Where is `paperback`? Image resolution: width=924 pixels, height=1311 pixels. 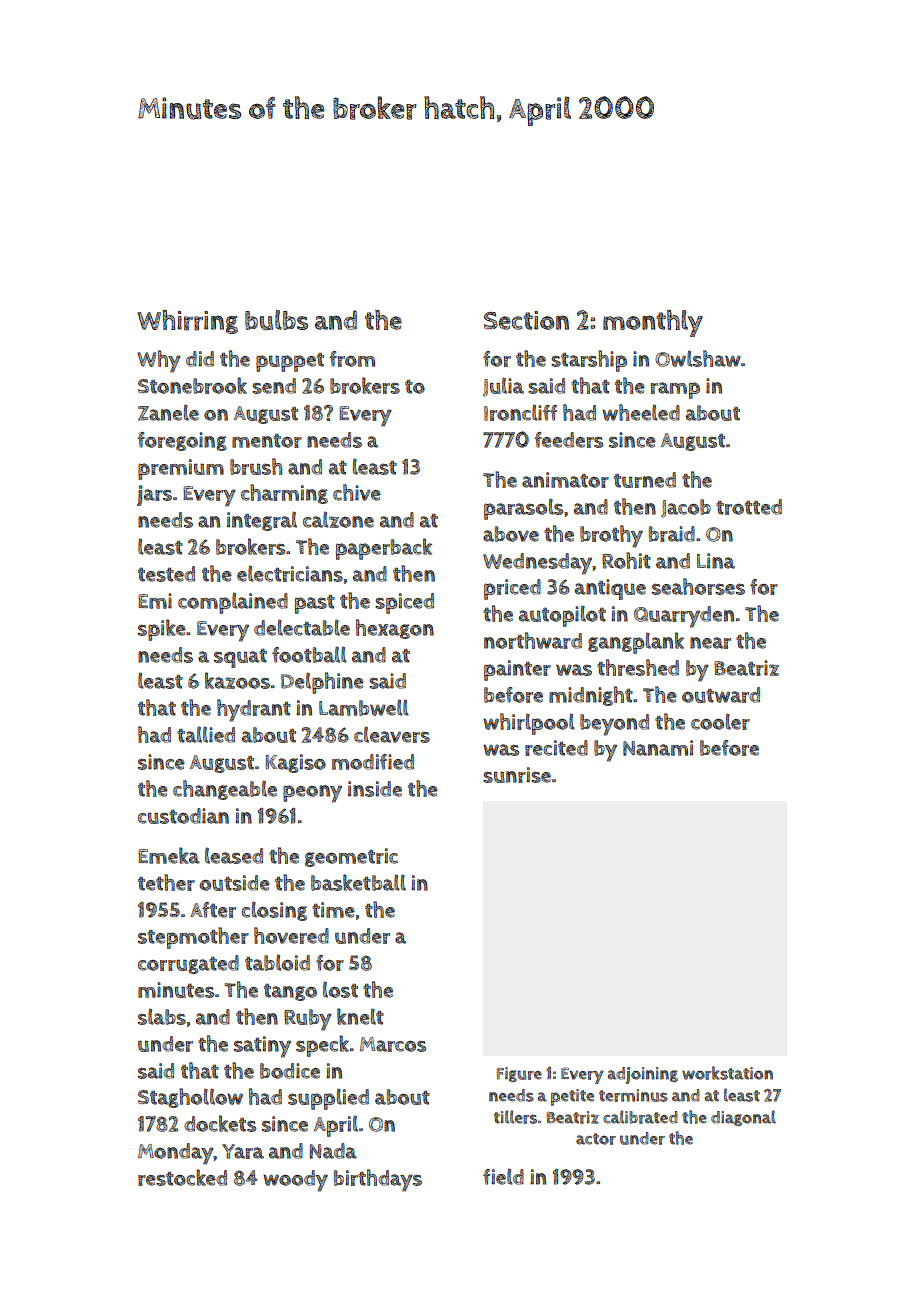 paperback is located at coordinates (384, 549).
